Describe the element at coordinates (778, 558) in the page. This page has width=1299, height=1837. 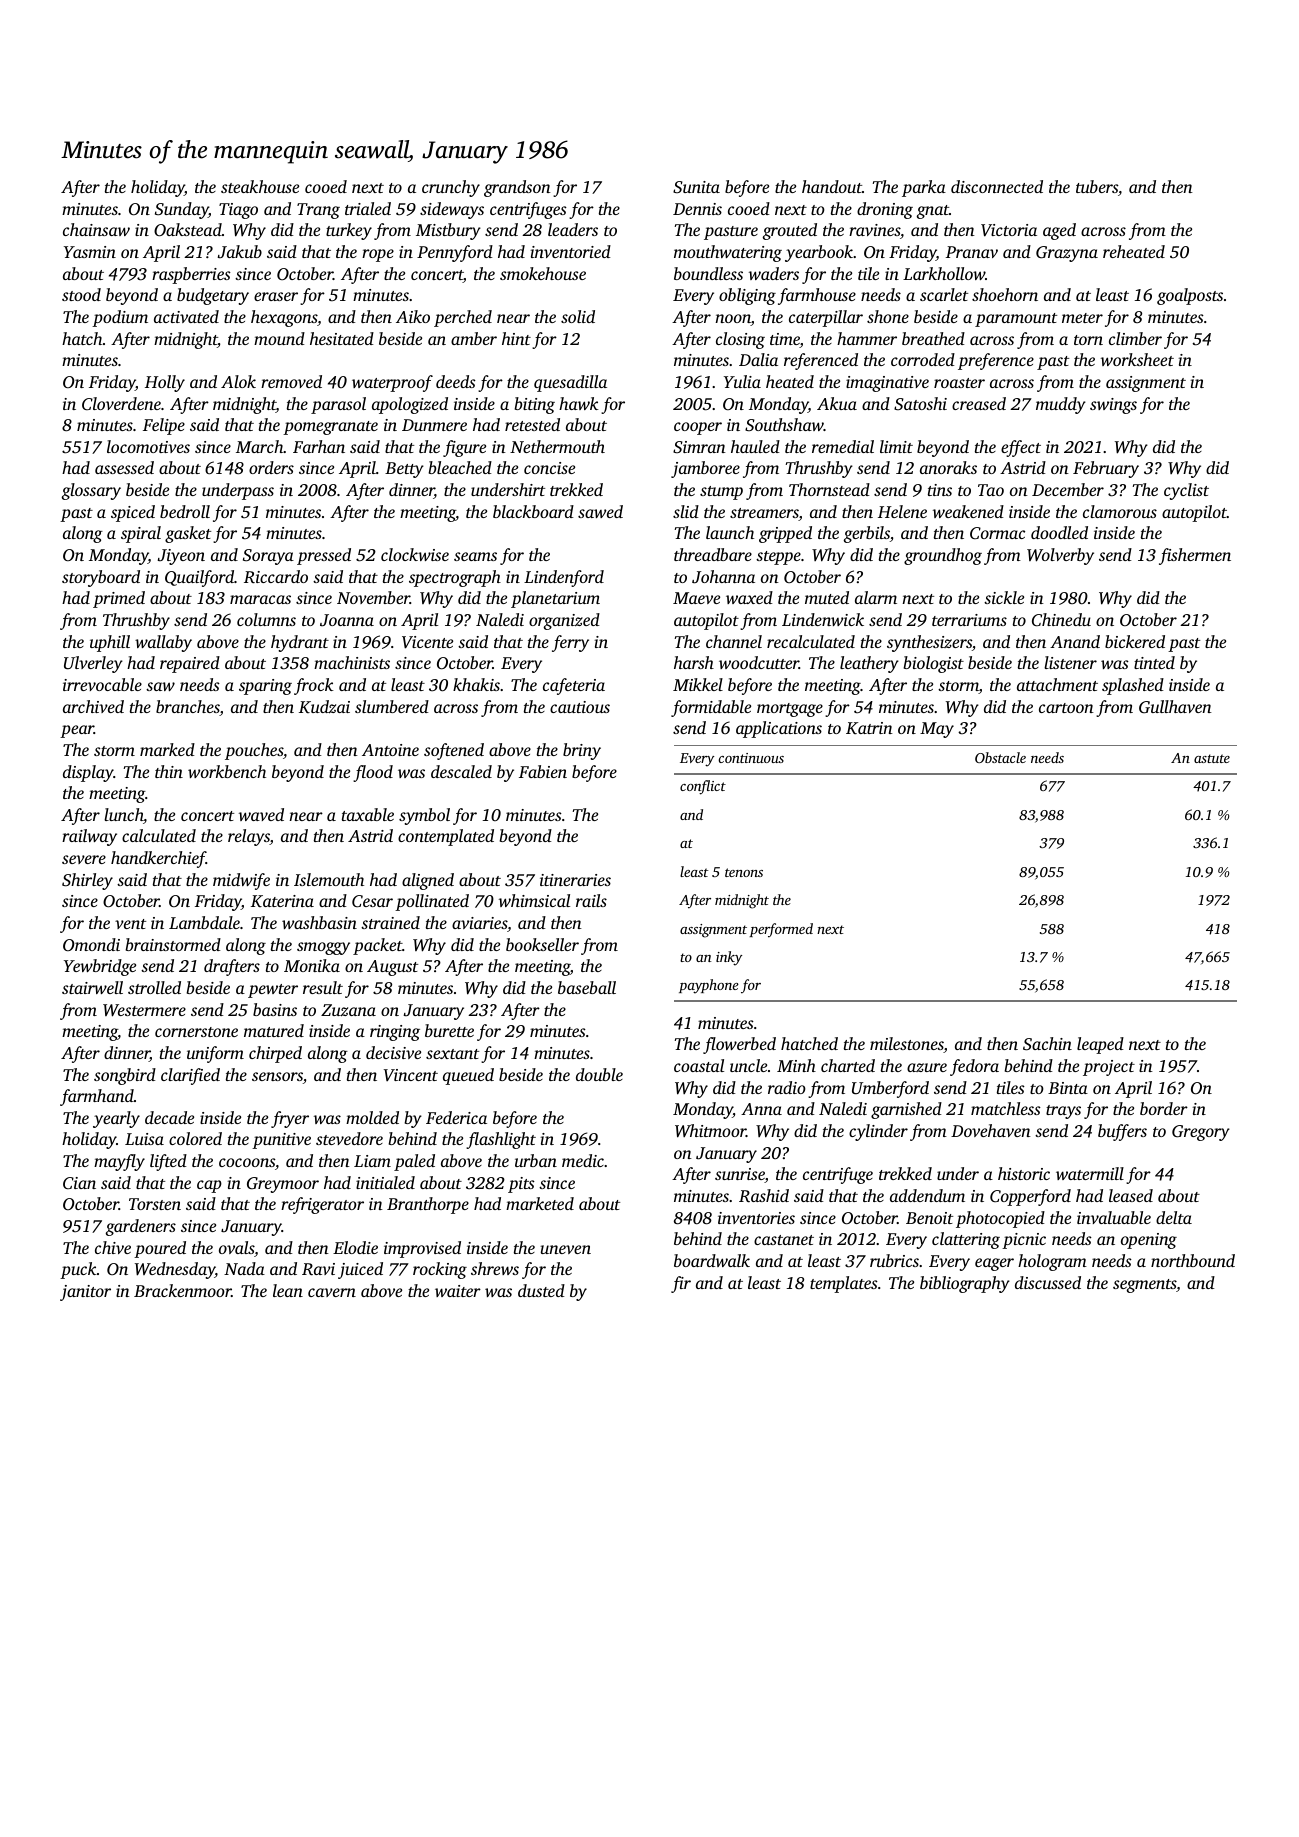
I see `steppe` at that location.
